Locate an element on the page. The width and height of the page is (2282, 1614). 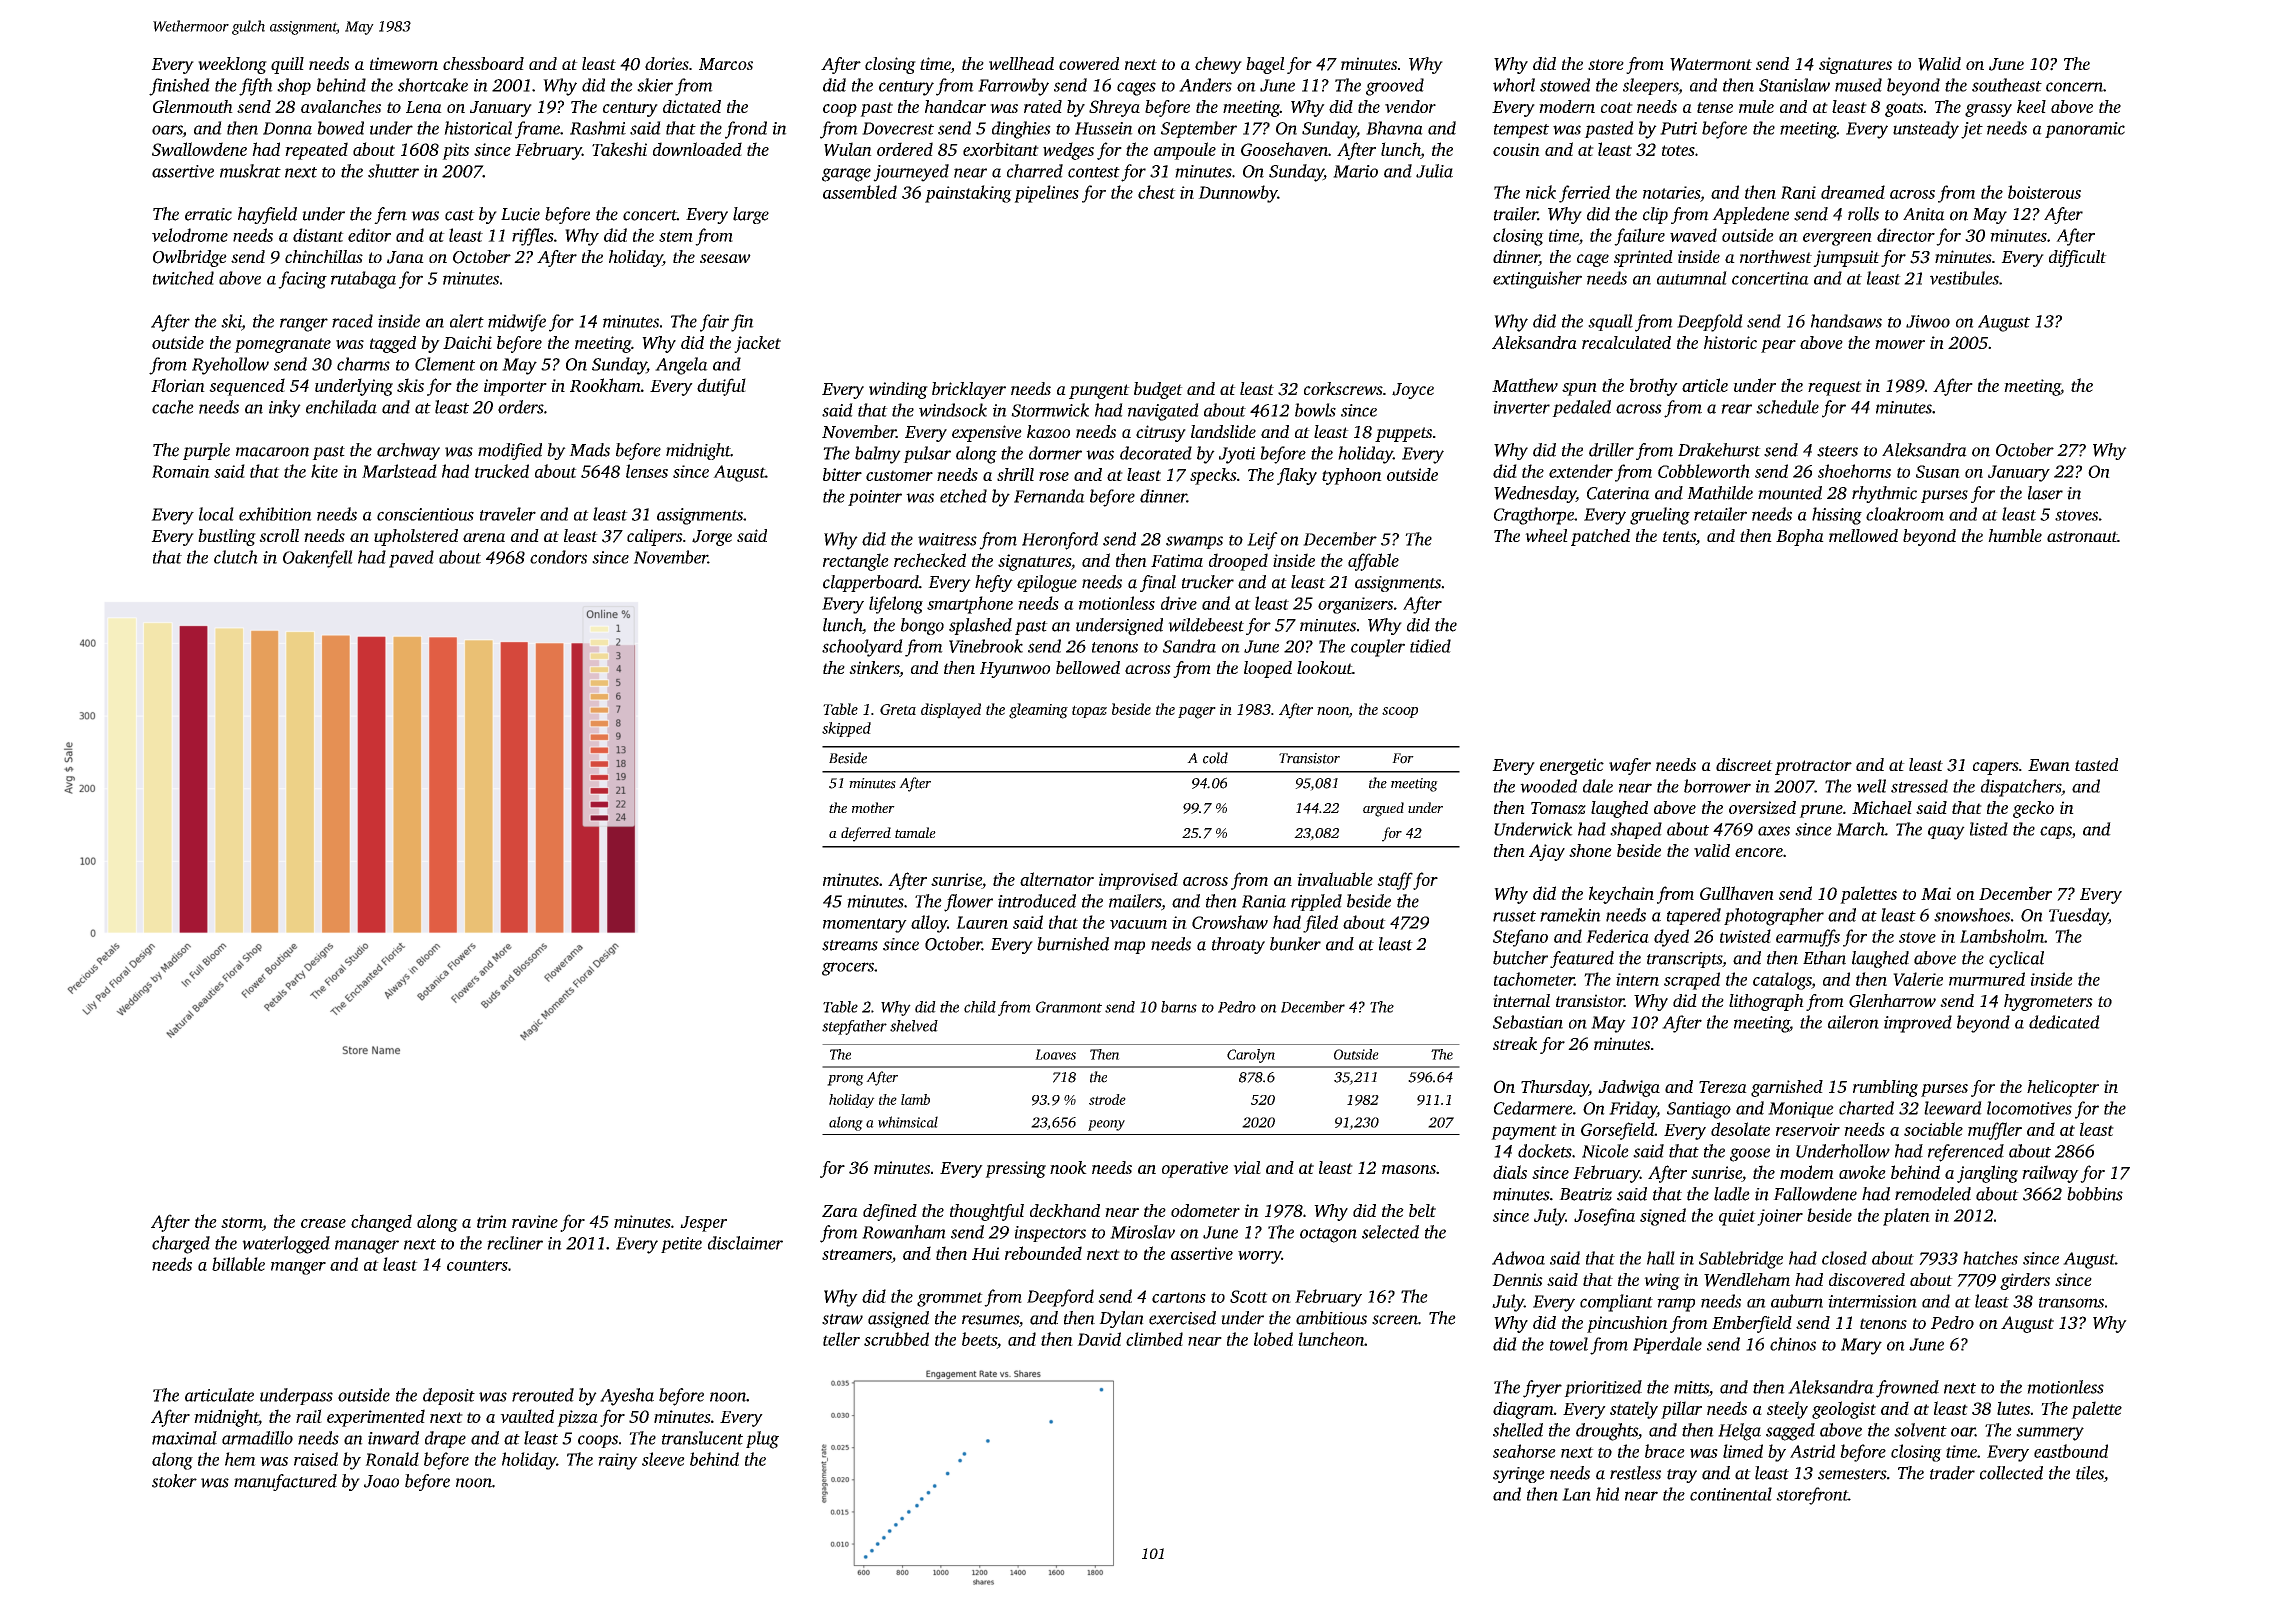
conscientious is located at coordinates (425, 514).
